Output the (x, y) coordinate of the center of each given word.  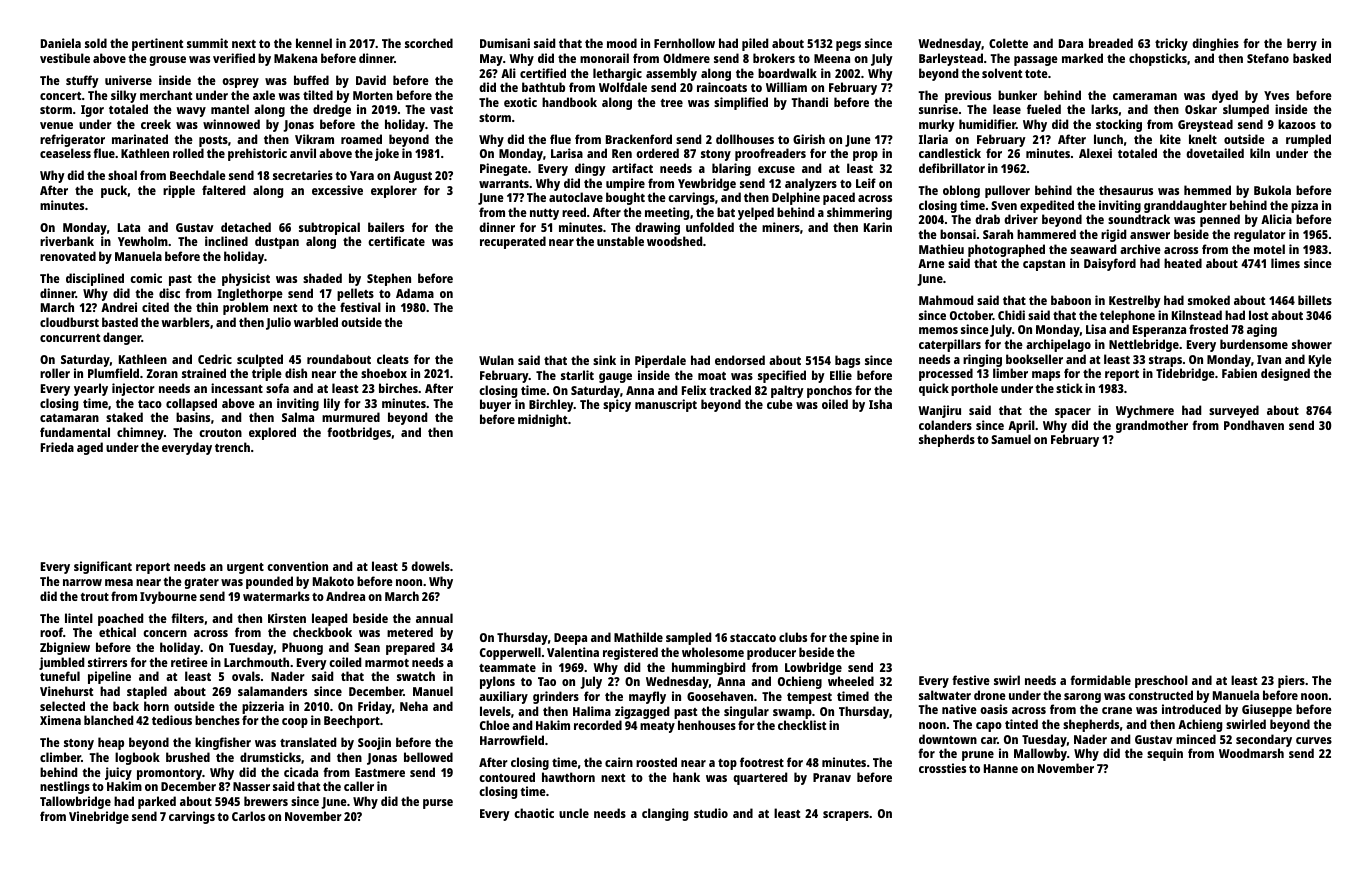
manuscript (666, 405)
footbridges (359, 433)
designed (1285, 374)
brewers (266, 801)
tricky (1171, 44)
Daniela (61, 43)
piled (755, 44)
